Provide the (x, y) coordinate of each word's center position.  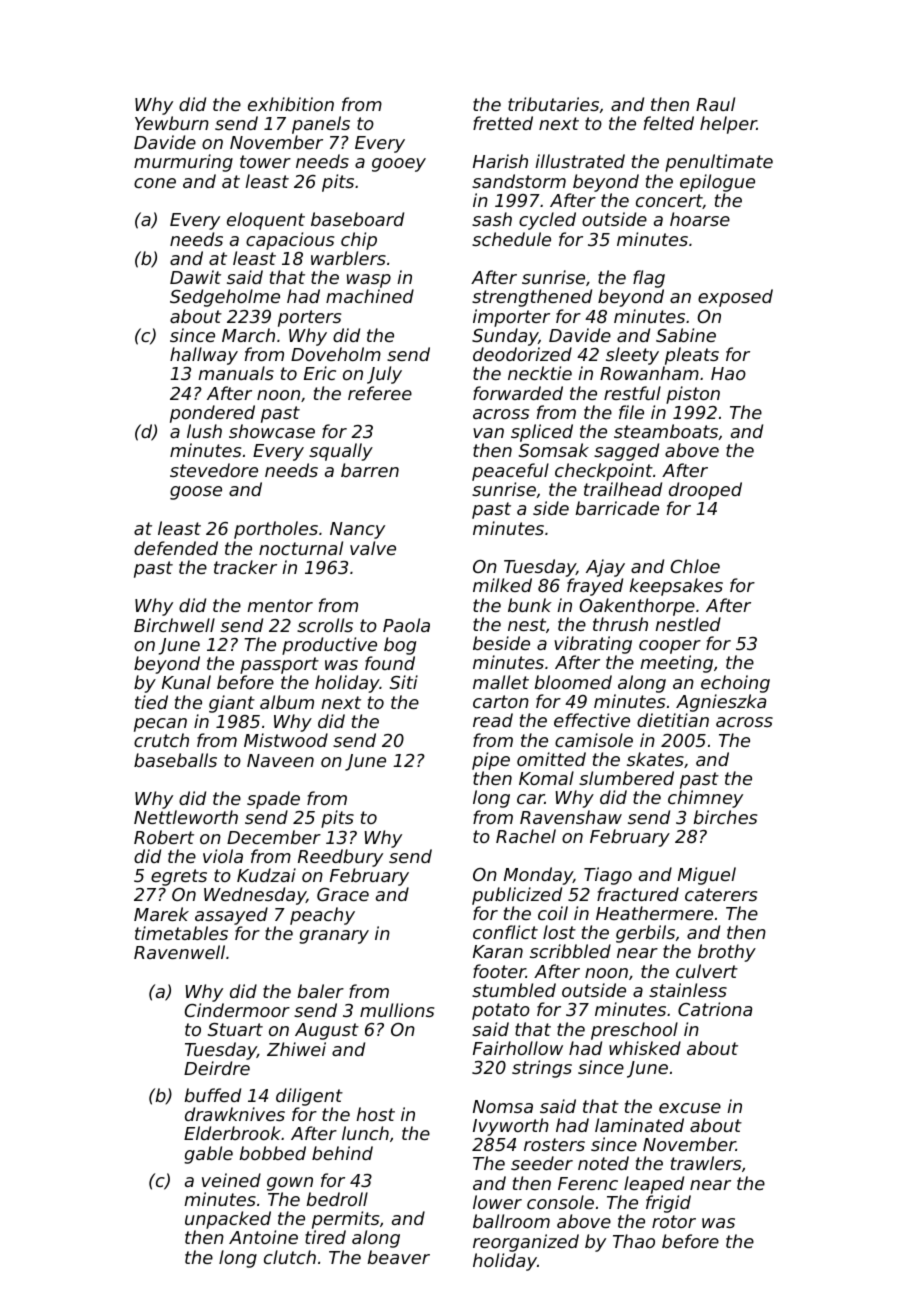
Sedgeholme (225, 298)
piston (693, 395)
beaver (399, 1257)
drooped (705, 491)
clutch (290, 1257)
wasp (369, 281)
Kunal (186, 682)
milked (502, 585)
